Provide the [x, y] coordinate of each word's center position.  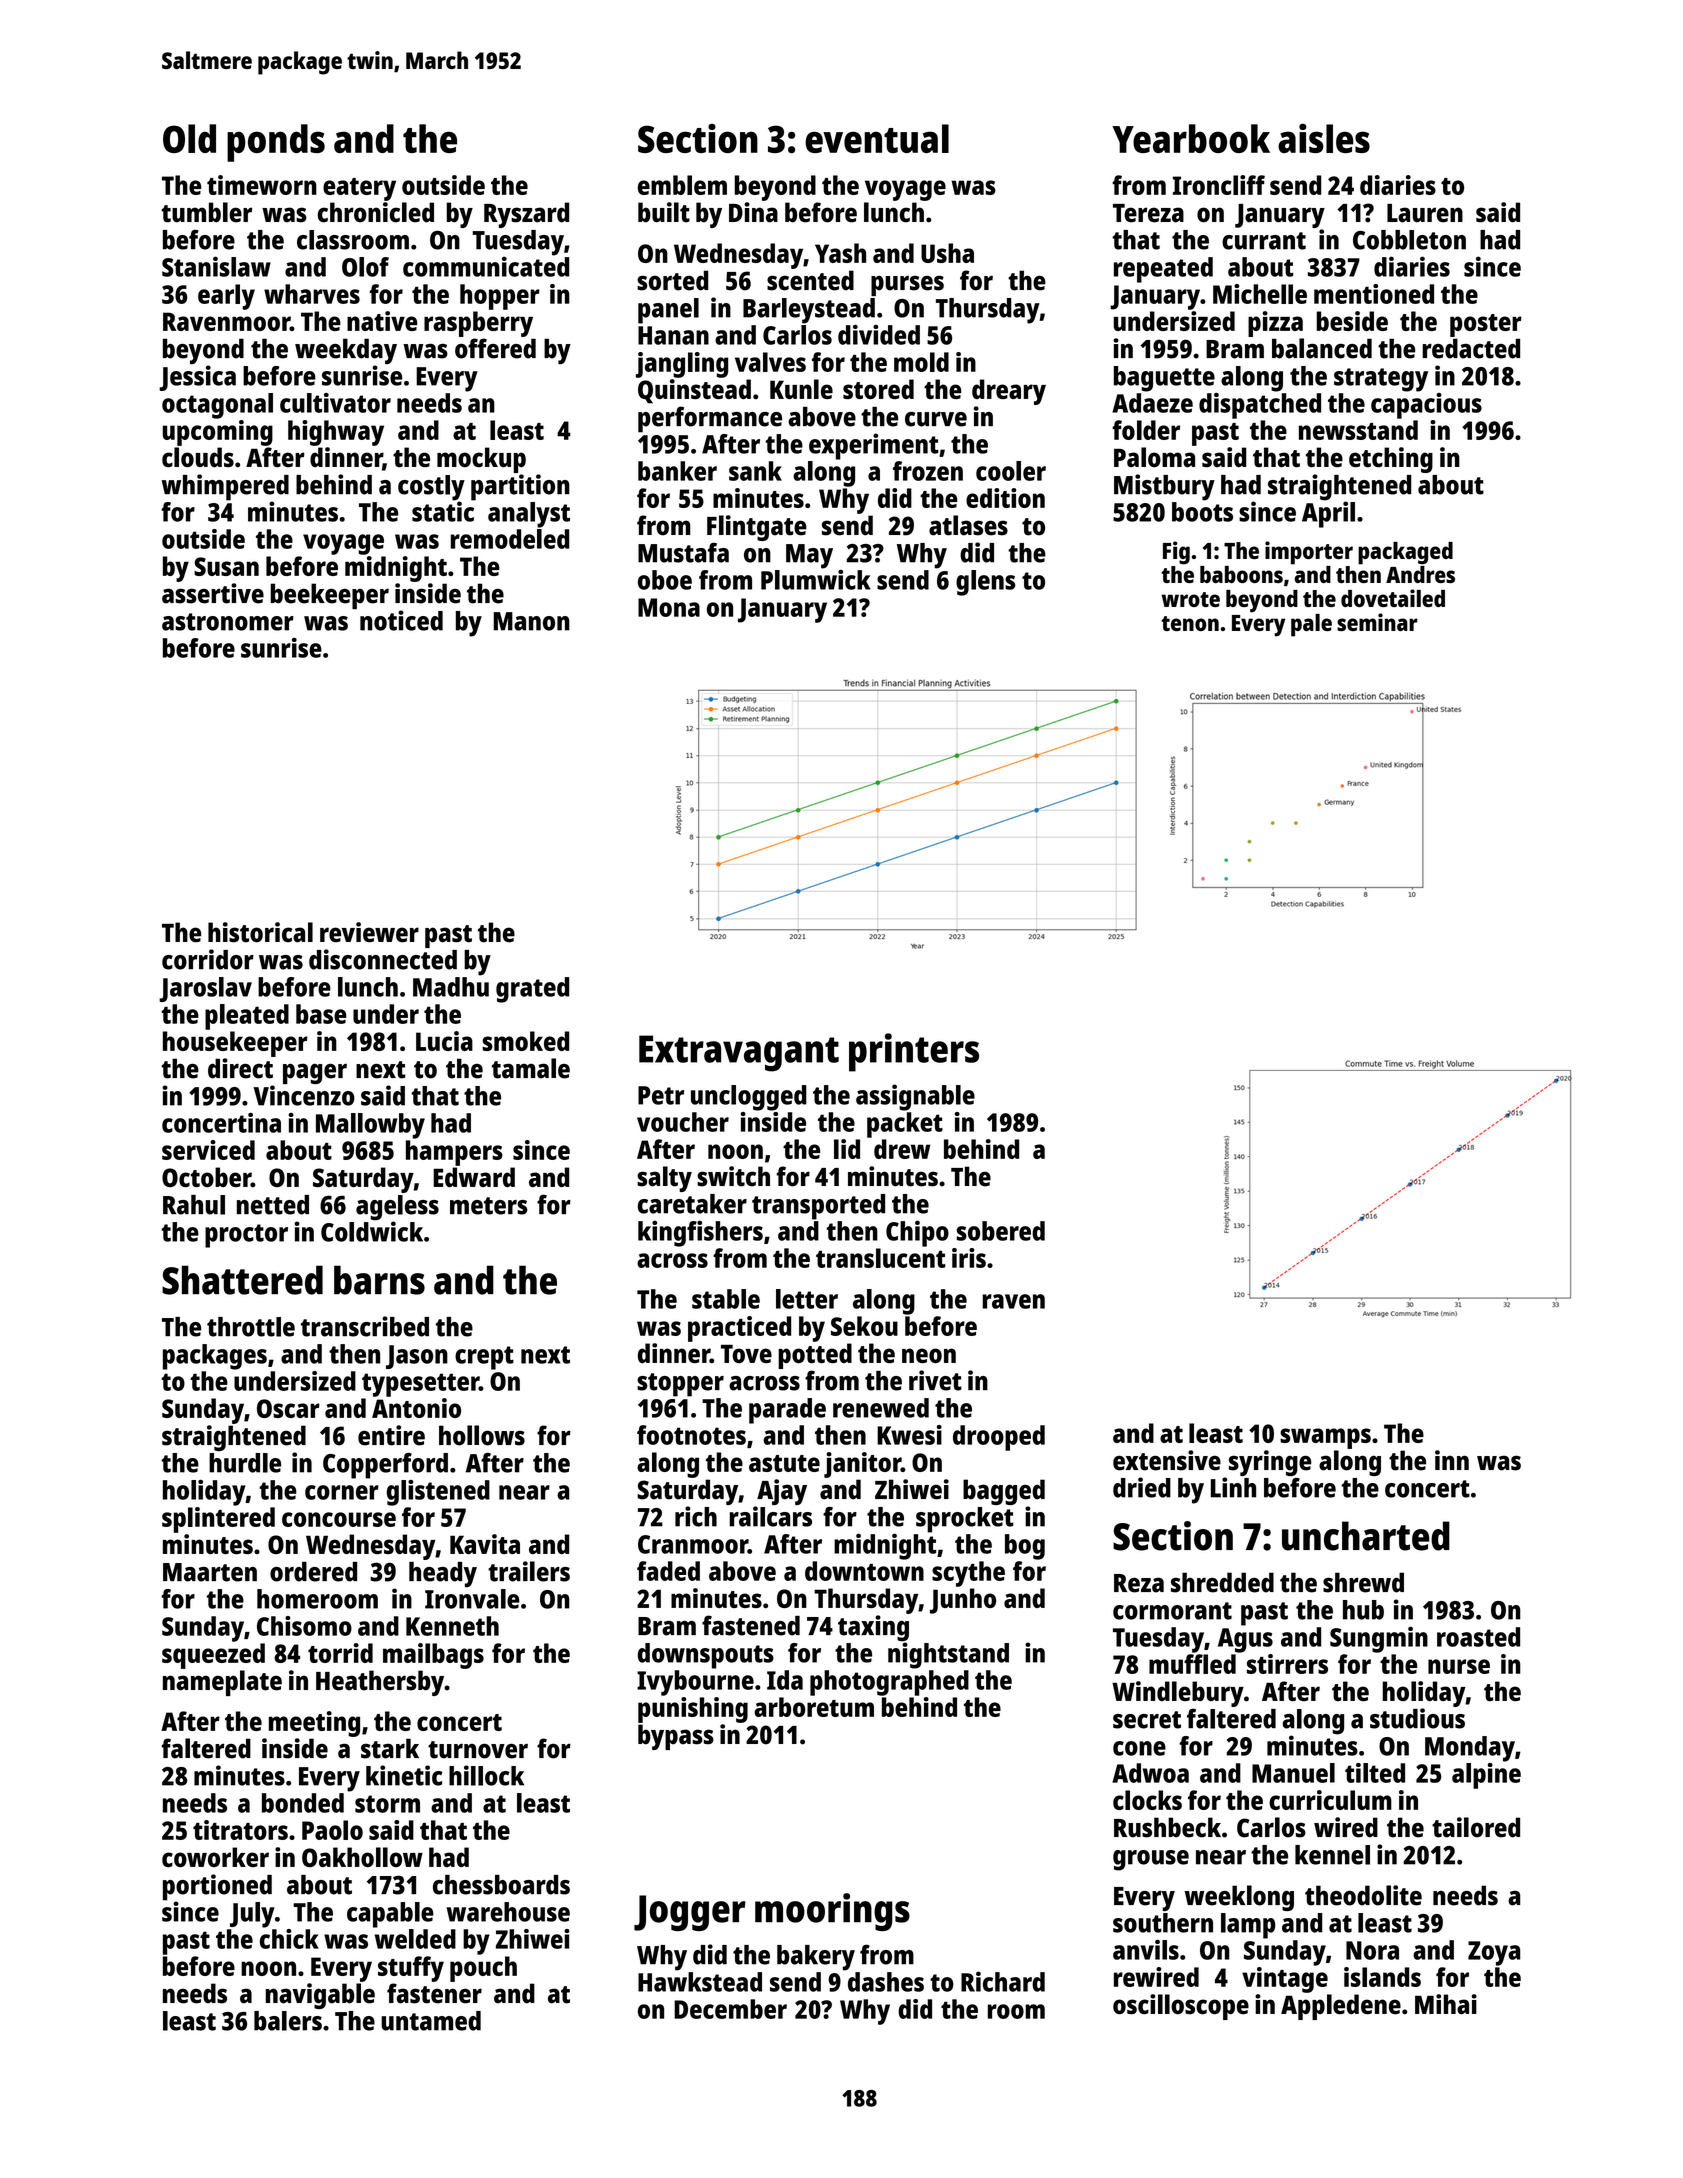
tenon [1190, 623]
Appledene [1341, 2007]
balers [288, 2021]
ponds [276, 143]
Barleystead [809, 311]
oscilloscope [1181, 2007]
